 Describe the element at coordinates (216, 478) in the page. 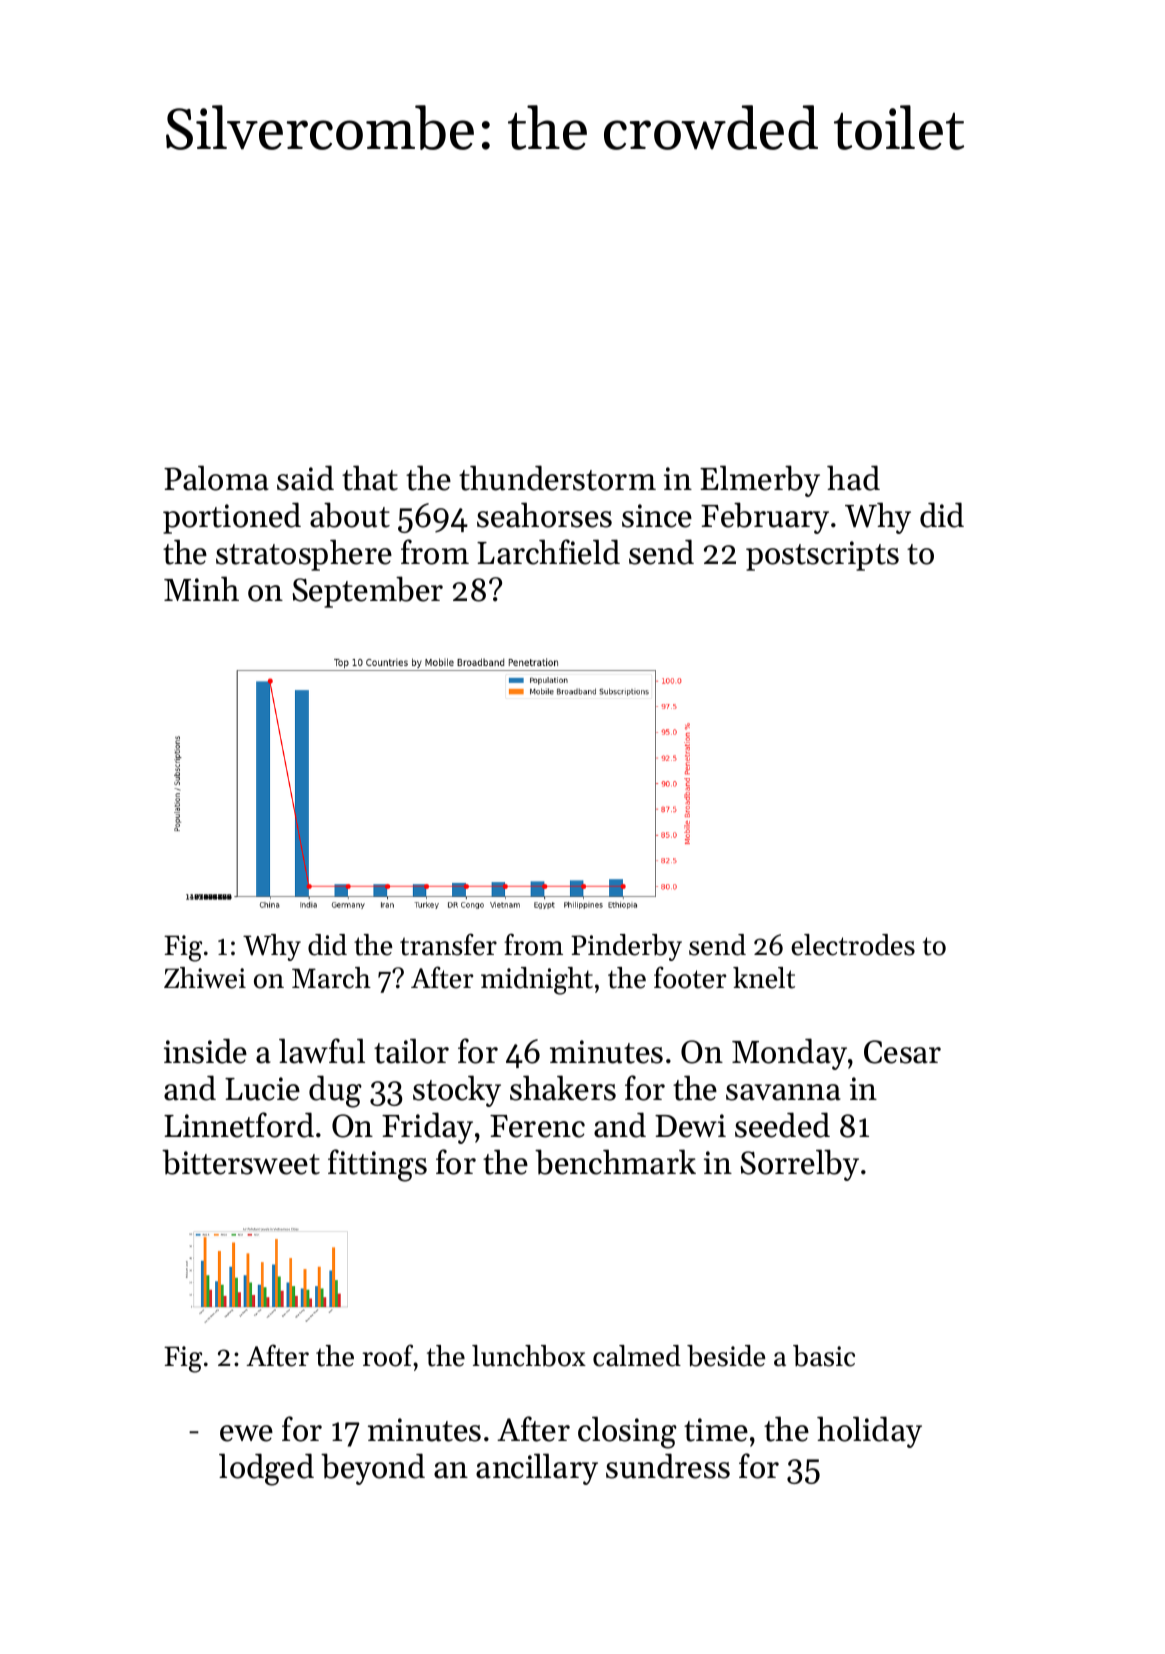

I see `Paloma` at that location.
